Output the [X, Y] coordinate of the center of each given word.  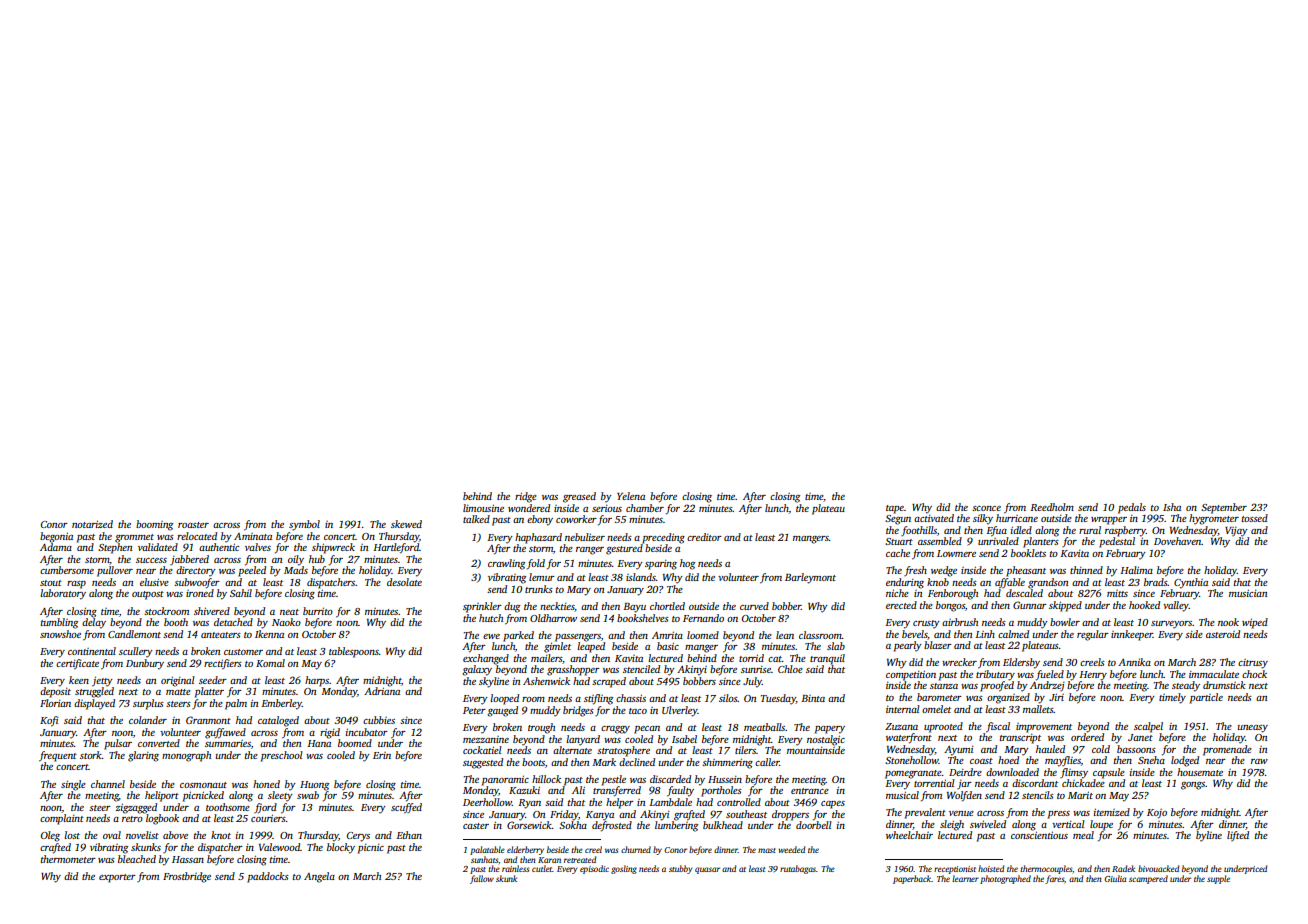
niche [897, 593]
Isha [1172, 507]
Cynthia [1191, 583]
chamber [645, 508]
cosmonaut [203, 785]
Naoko [286, 622]
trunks [539, 589]
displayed [94, 704]
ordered [1087, 737]
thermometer [68, 859]
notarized [92, 524]
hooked [1144, 605]
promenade [1227, 750]
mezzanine [486, 739]
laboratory [63, 594]
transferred [617, 791]
